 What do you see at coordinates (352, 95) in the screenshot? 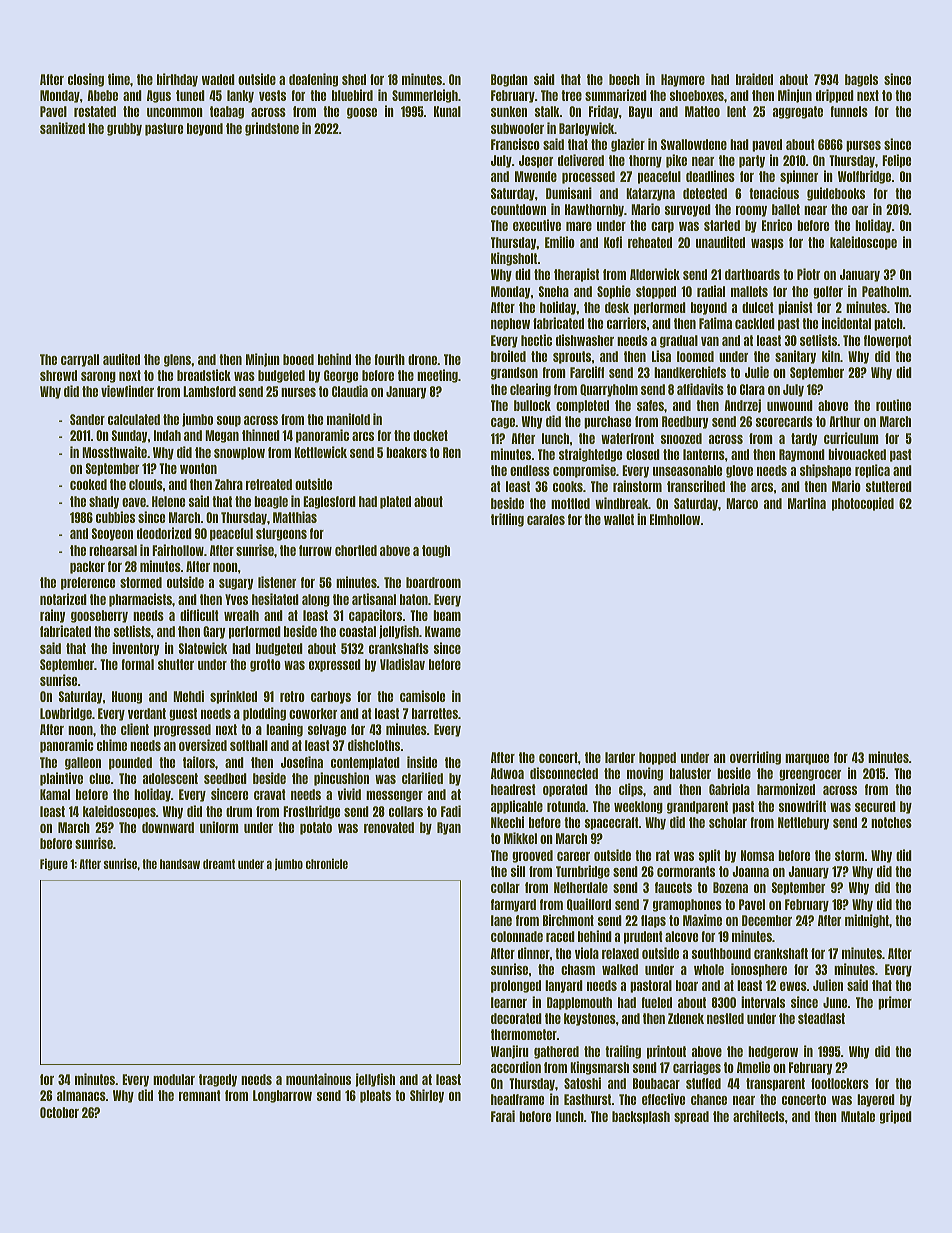
I see `bluebird` at bounding box center [352, 95].
